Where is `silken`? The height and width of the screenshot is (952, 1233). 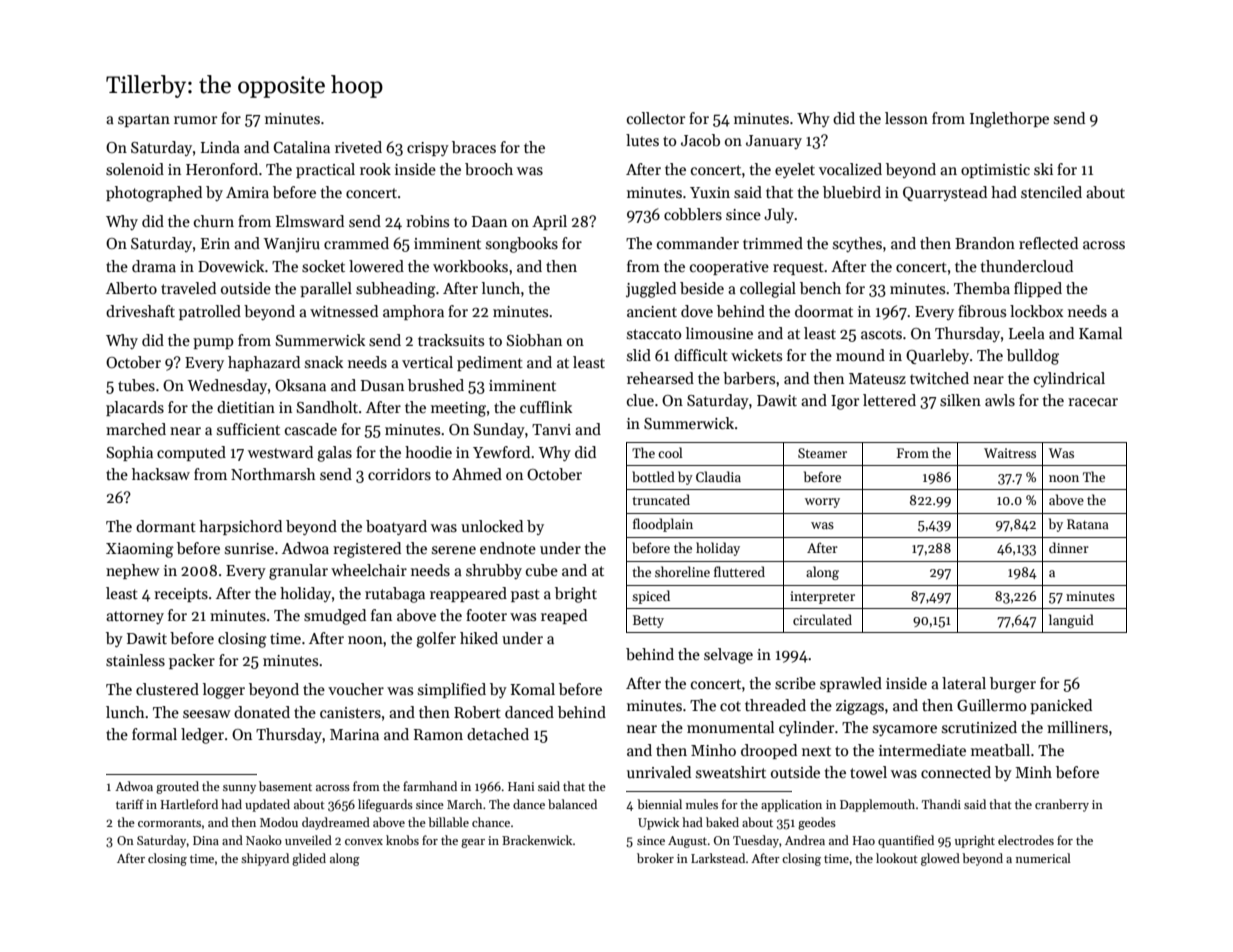
silken is located at coordinates (960, 400).
